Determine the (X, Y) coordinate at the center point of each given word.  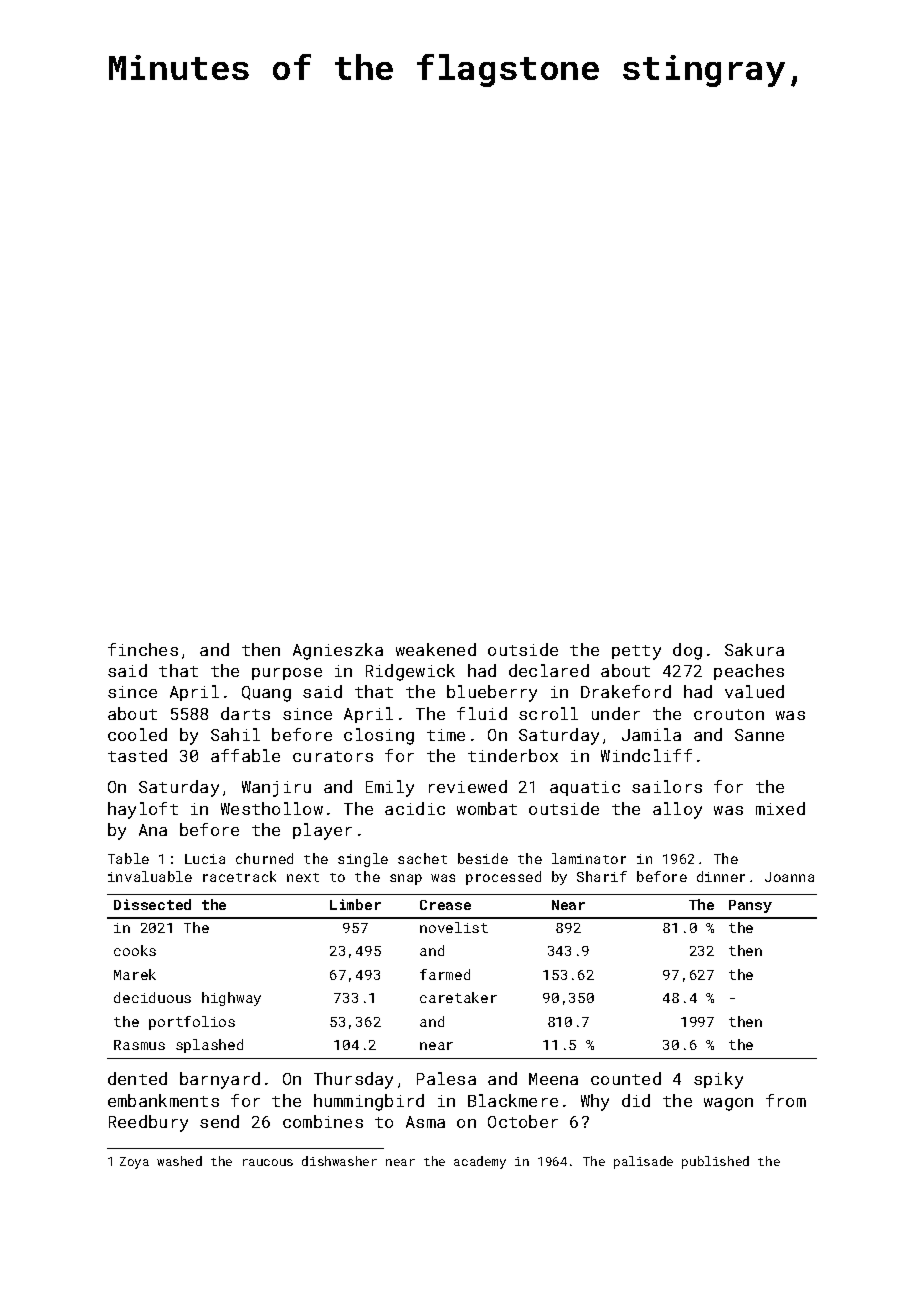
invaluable (150, 876)
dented (137, 1078)
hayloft (143, 810)
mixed (780, 808)
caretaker (458, 997)
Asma (425, 1122)
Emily (390, 788)
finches (143, 649)
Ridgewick (410, 672)
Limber (355, 904)
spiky (718, 1080)
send (219, 1121)
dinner (721, 876)
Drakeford (626, 691)
